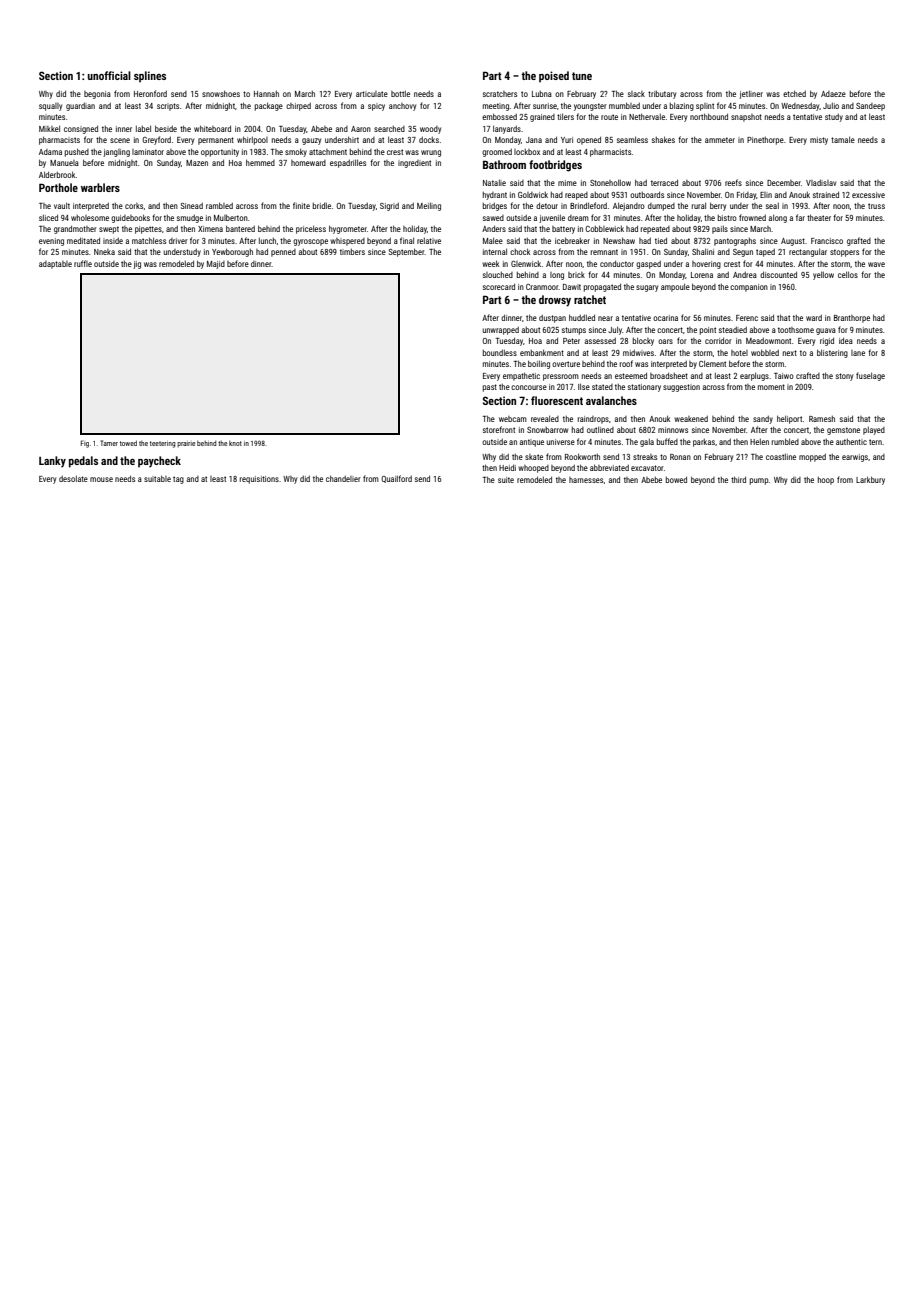 The height and width of the screenshot is (1308, 924). Describe the element at coordinates (500, 352) in the screenshot. I see `boundless` at that location.
